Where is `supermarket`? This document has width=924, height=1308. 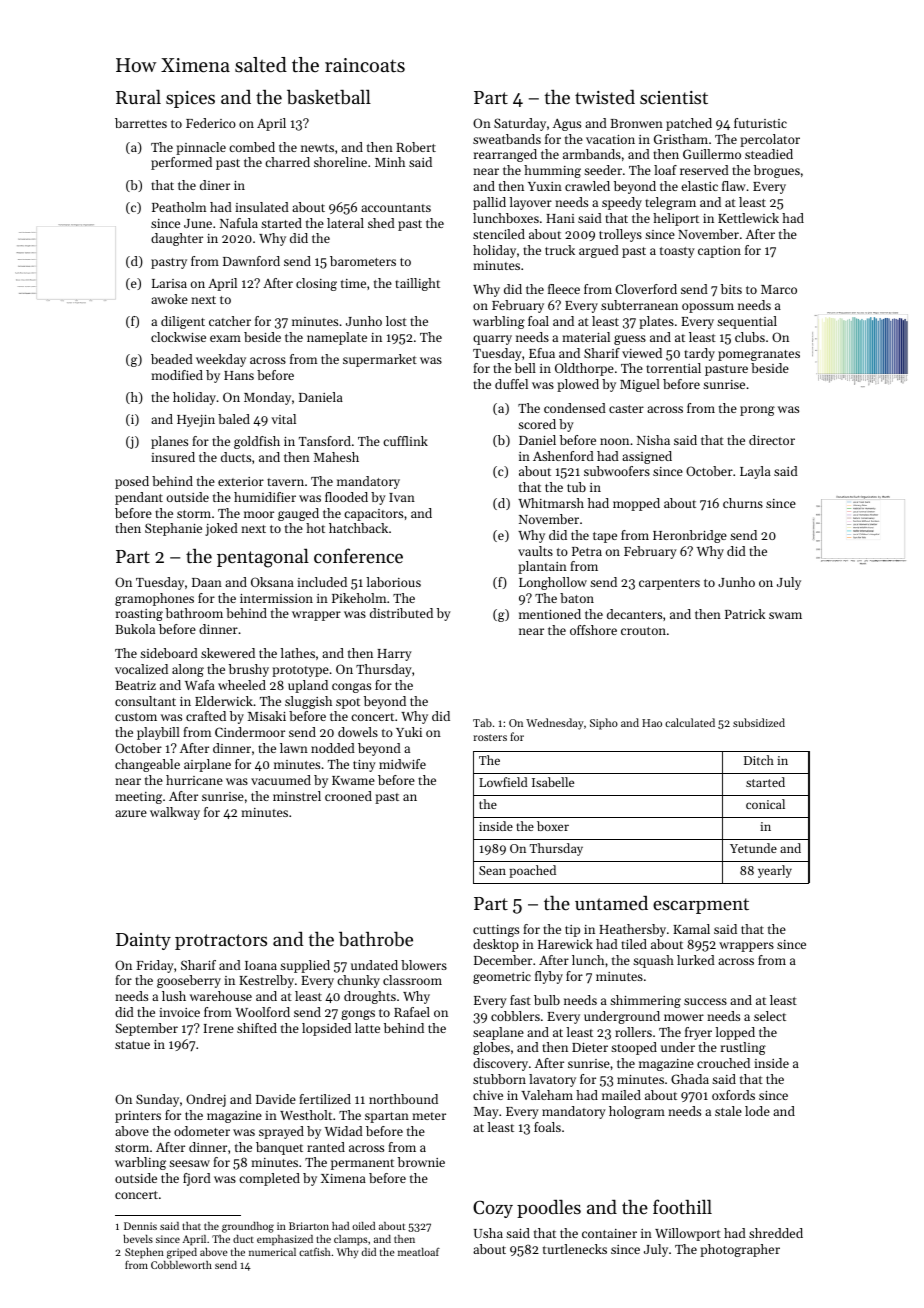 supermarket is located at coordinates (380, 360).
